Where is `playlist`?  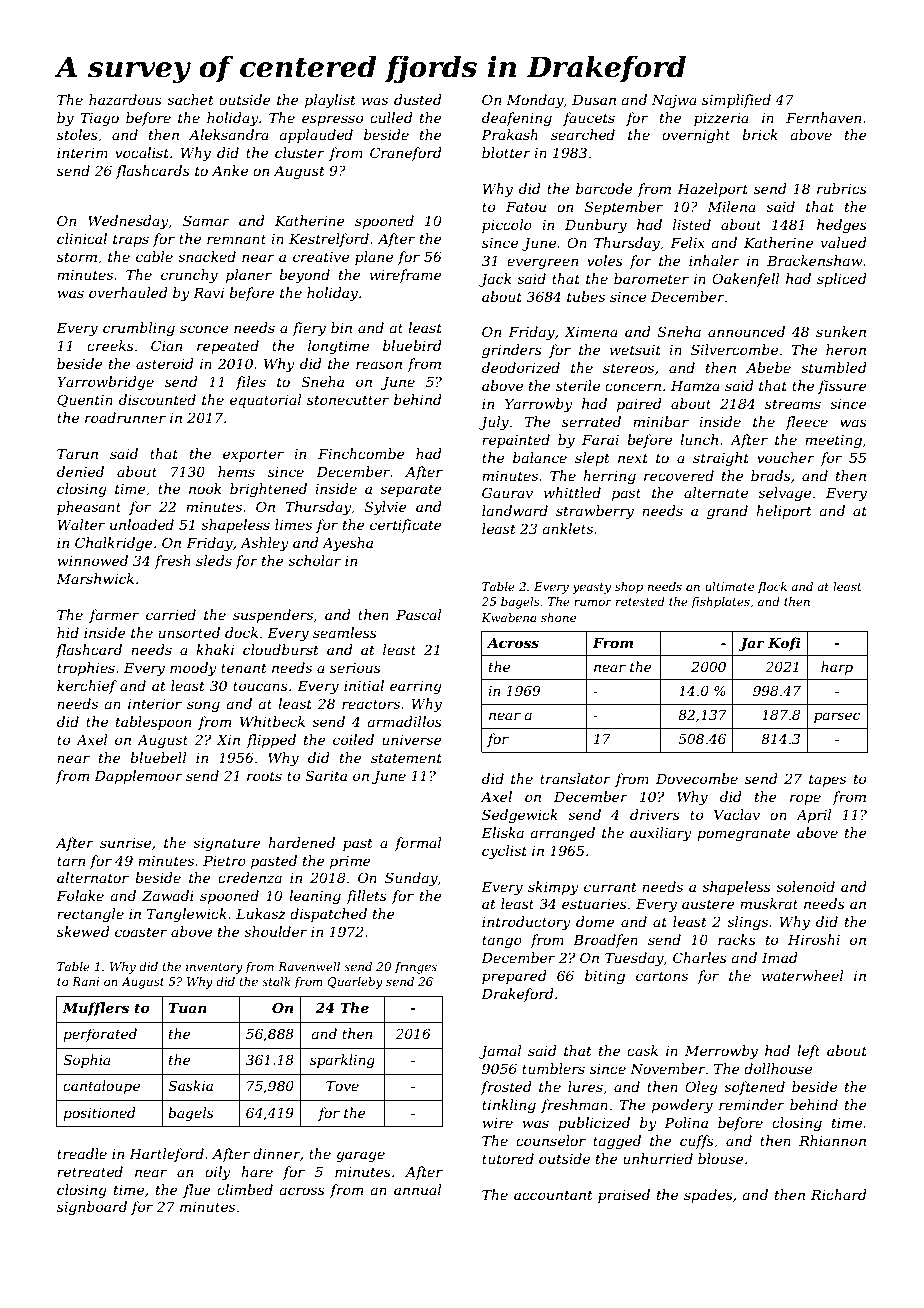
playlist is located at coordinates (330, 101).
